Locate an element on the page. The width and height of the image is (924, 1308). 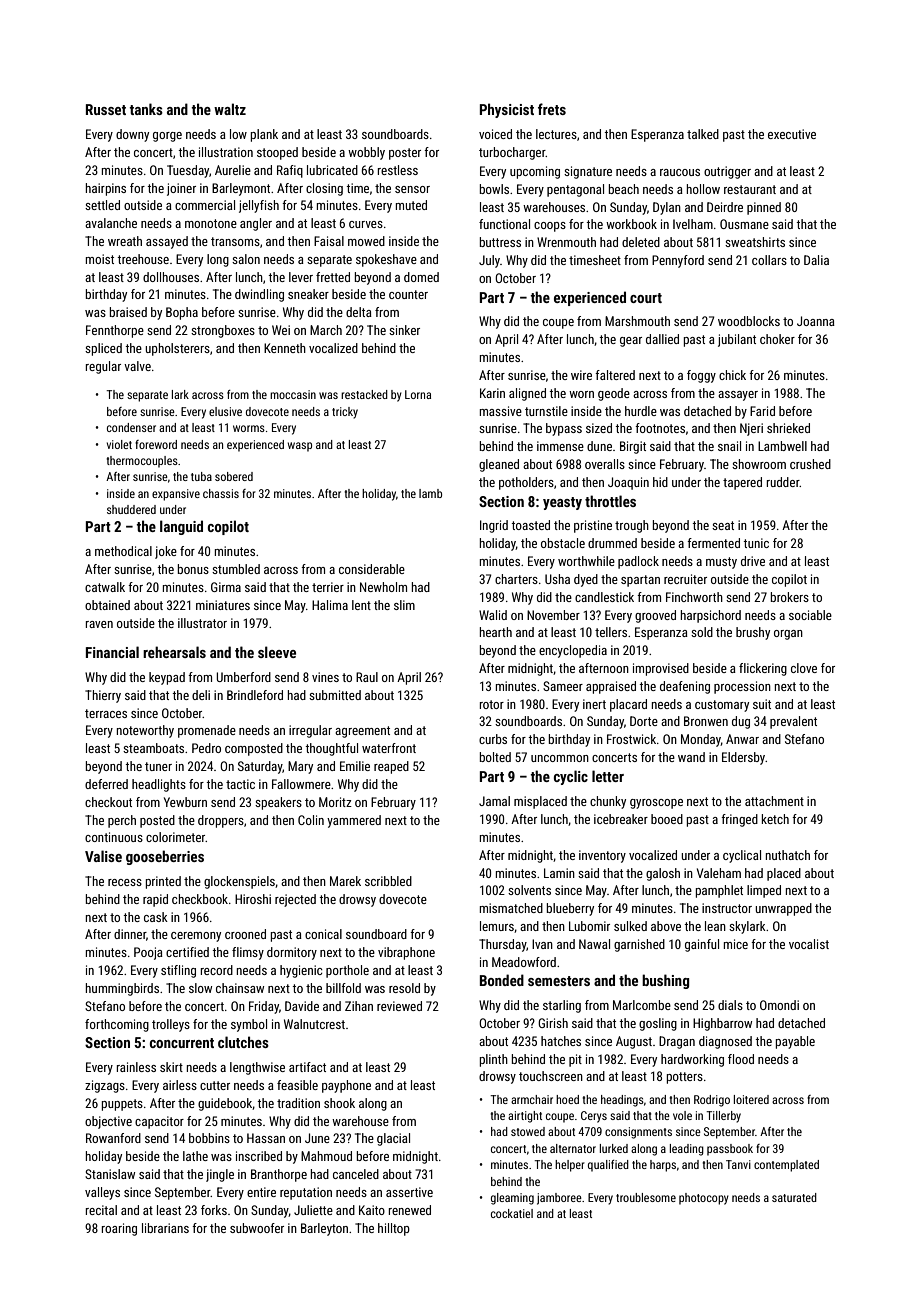
frets is located at coordinates (552, 109).
